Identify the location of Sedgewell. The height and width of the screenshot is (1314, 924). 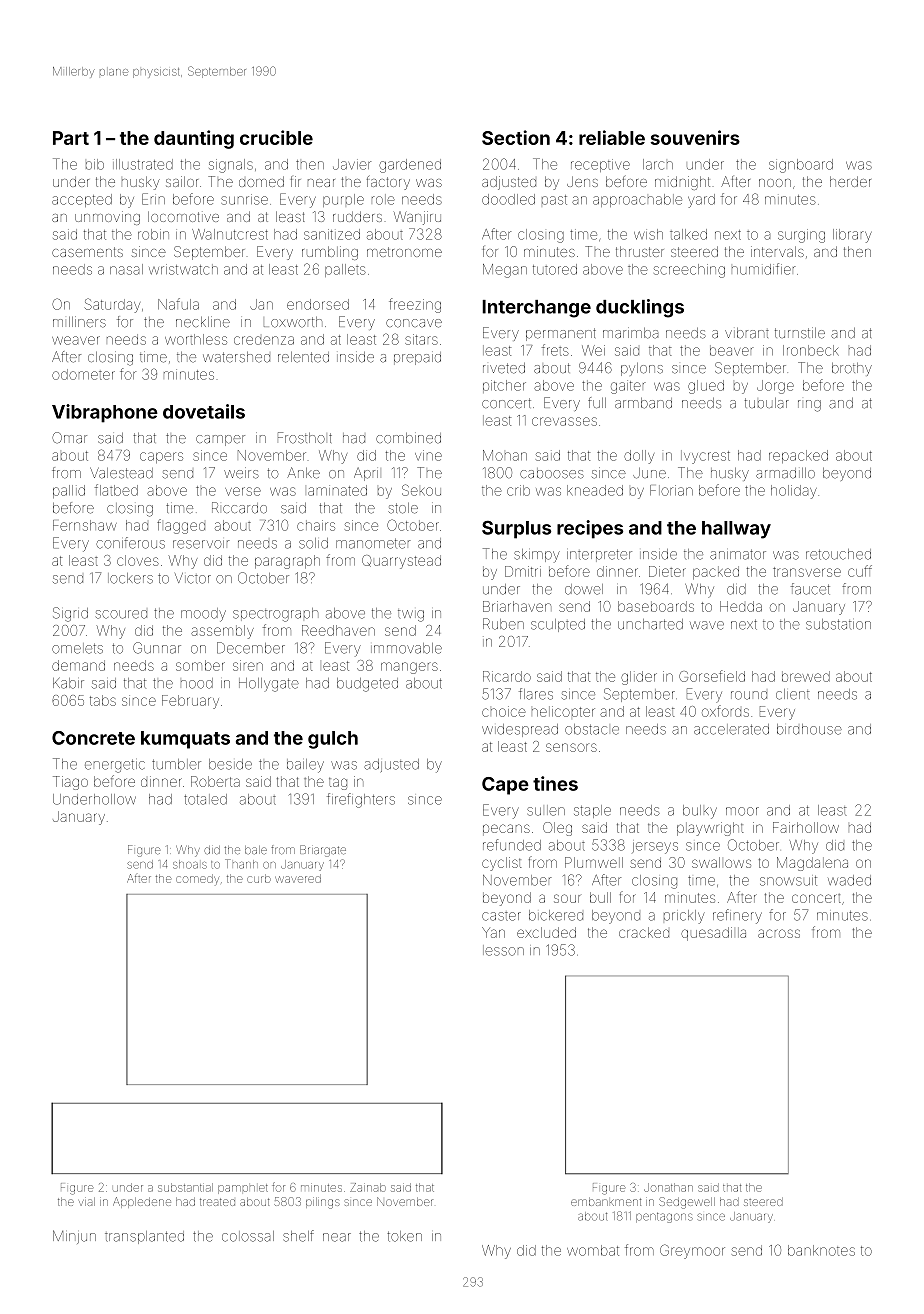
(687, 1203).
